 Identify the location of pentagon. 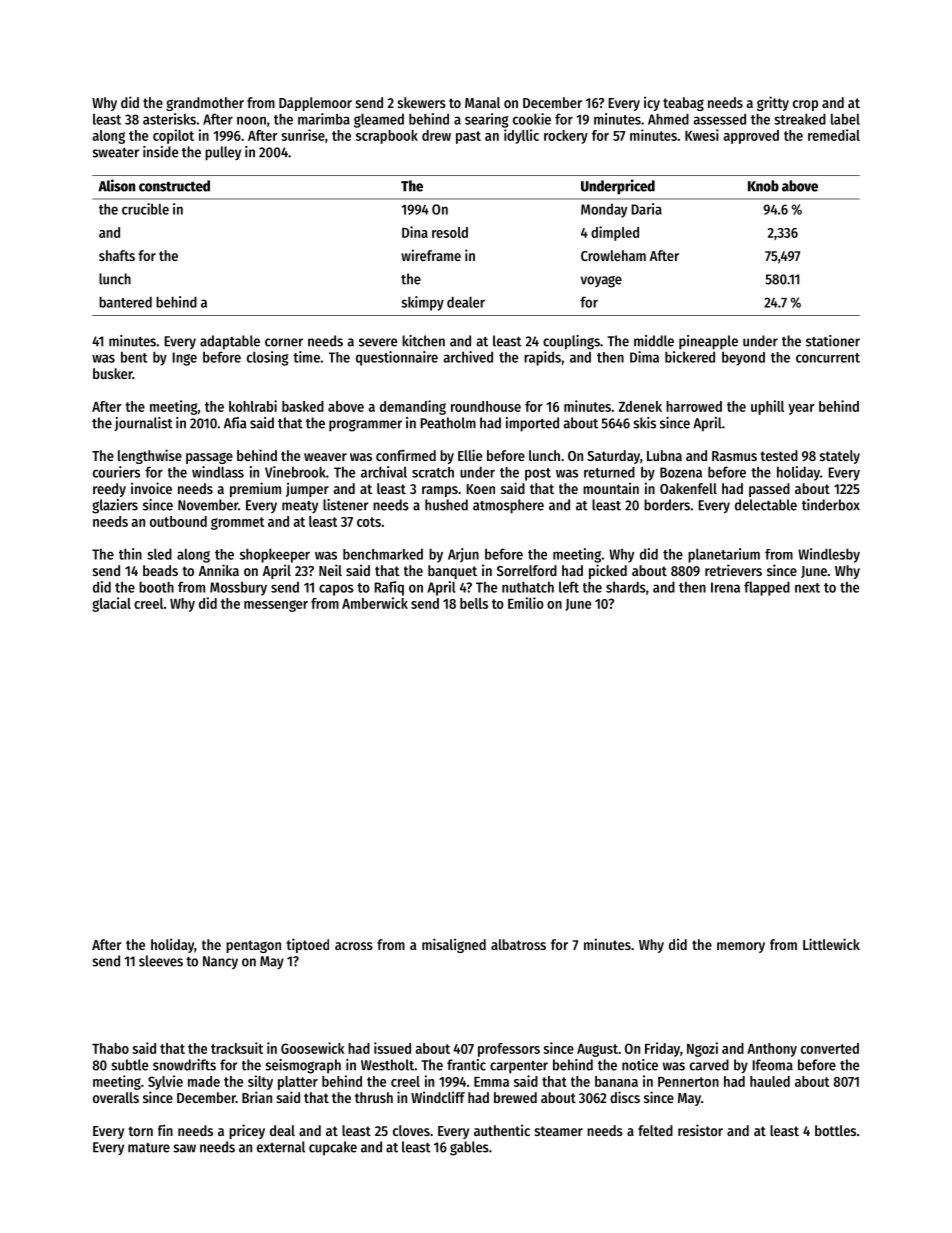
(253, 946).
